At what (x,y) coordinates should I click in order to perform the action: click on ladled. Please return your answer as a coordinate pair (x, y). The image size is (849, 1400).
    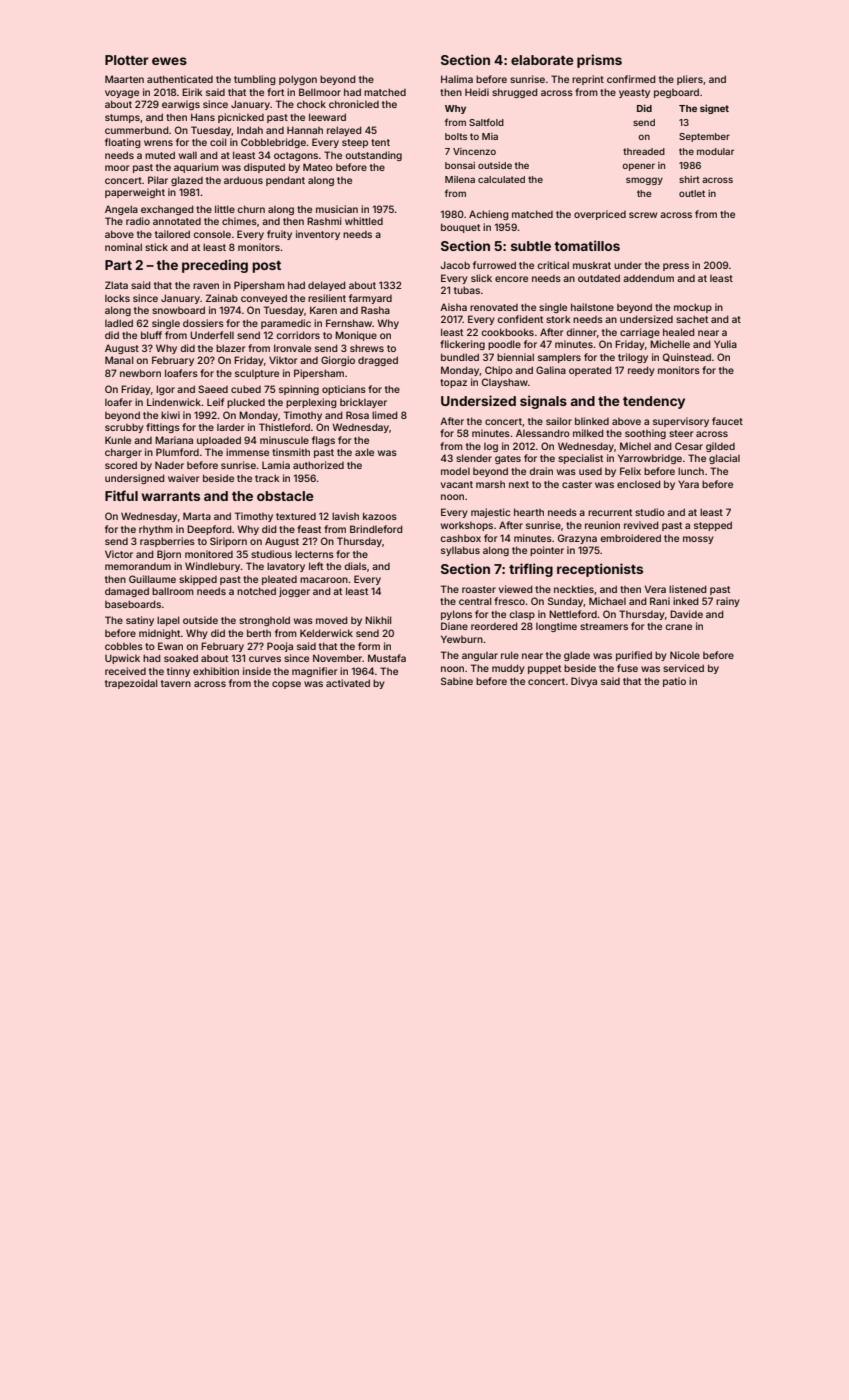
    Looking at the image, I should click on (119, 323).
